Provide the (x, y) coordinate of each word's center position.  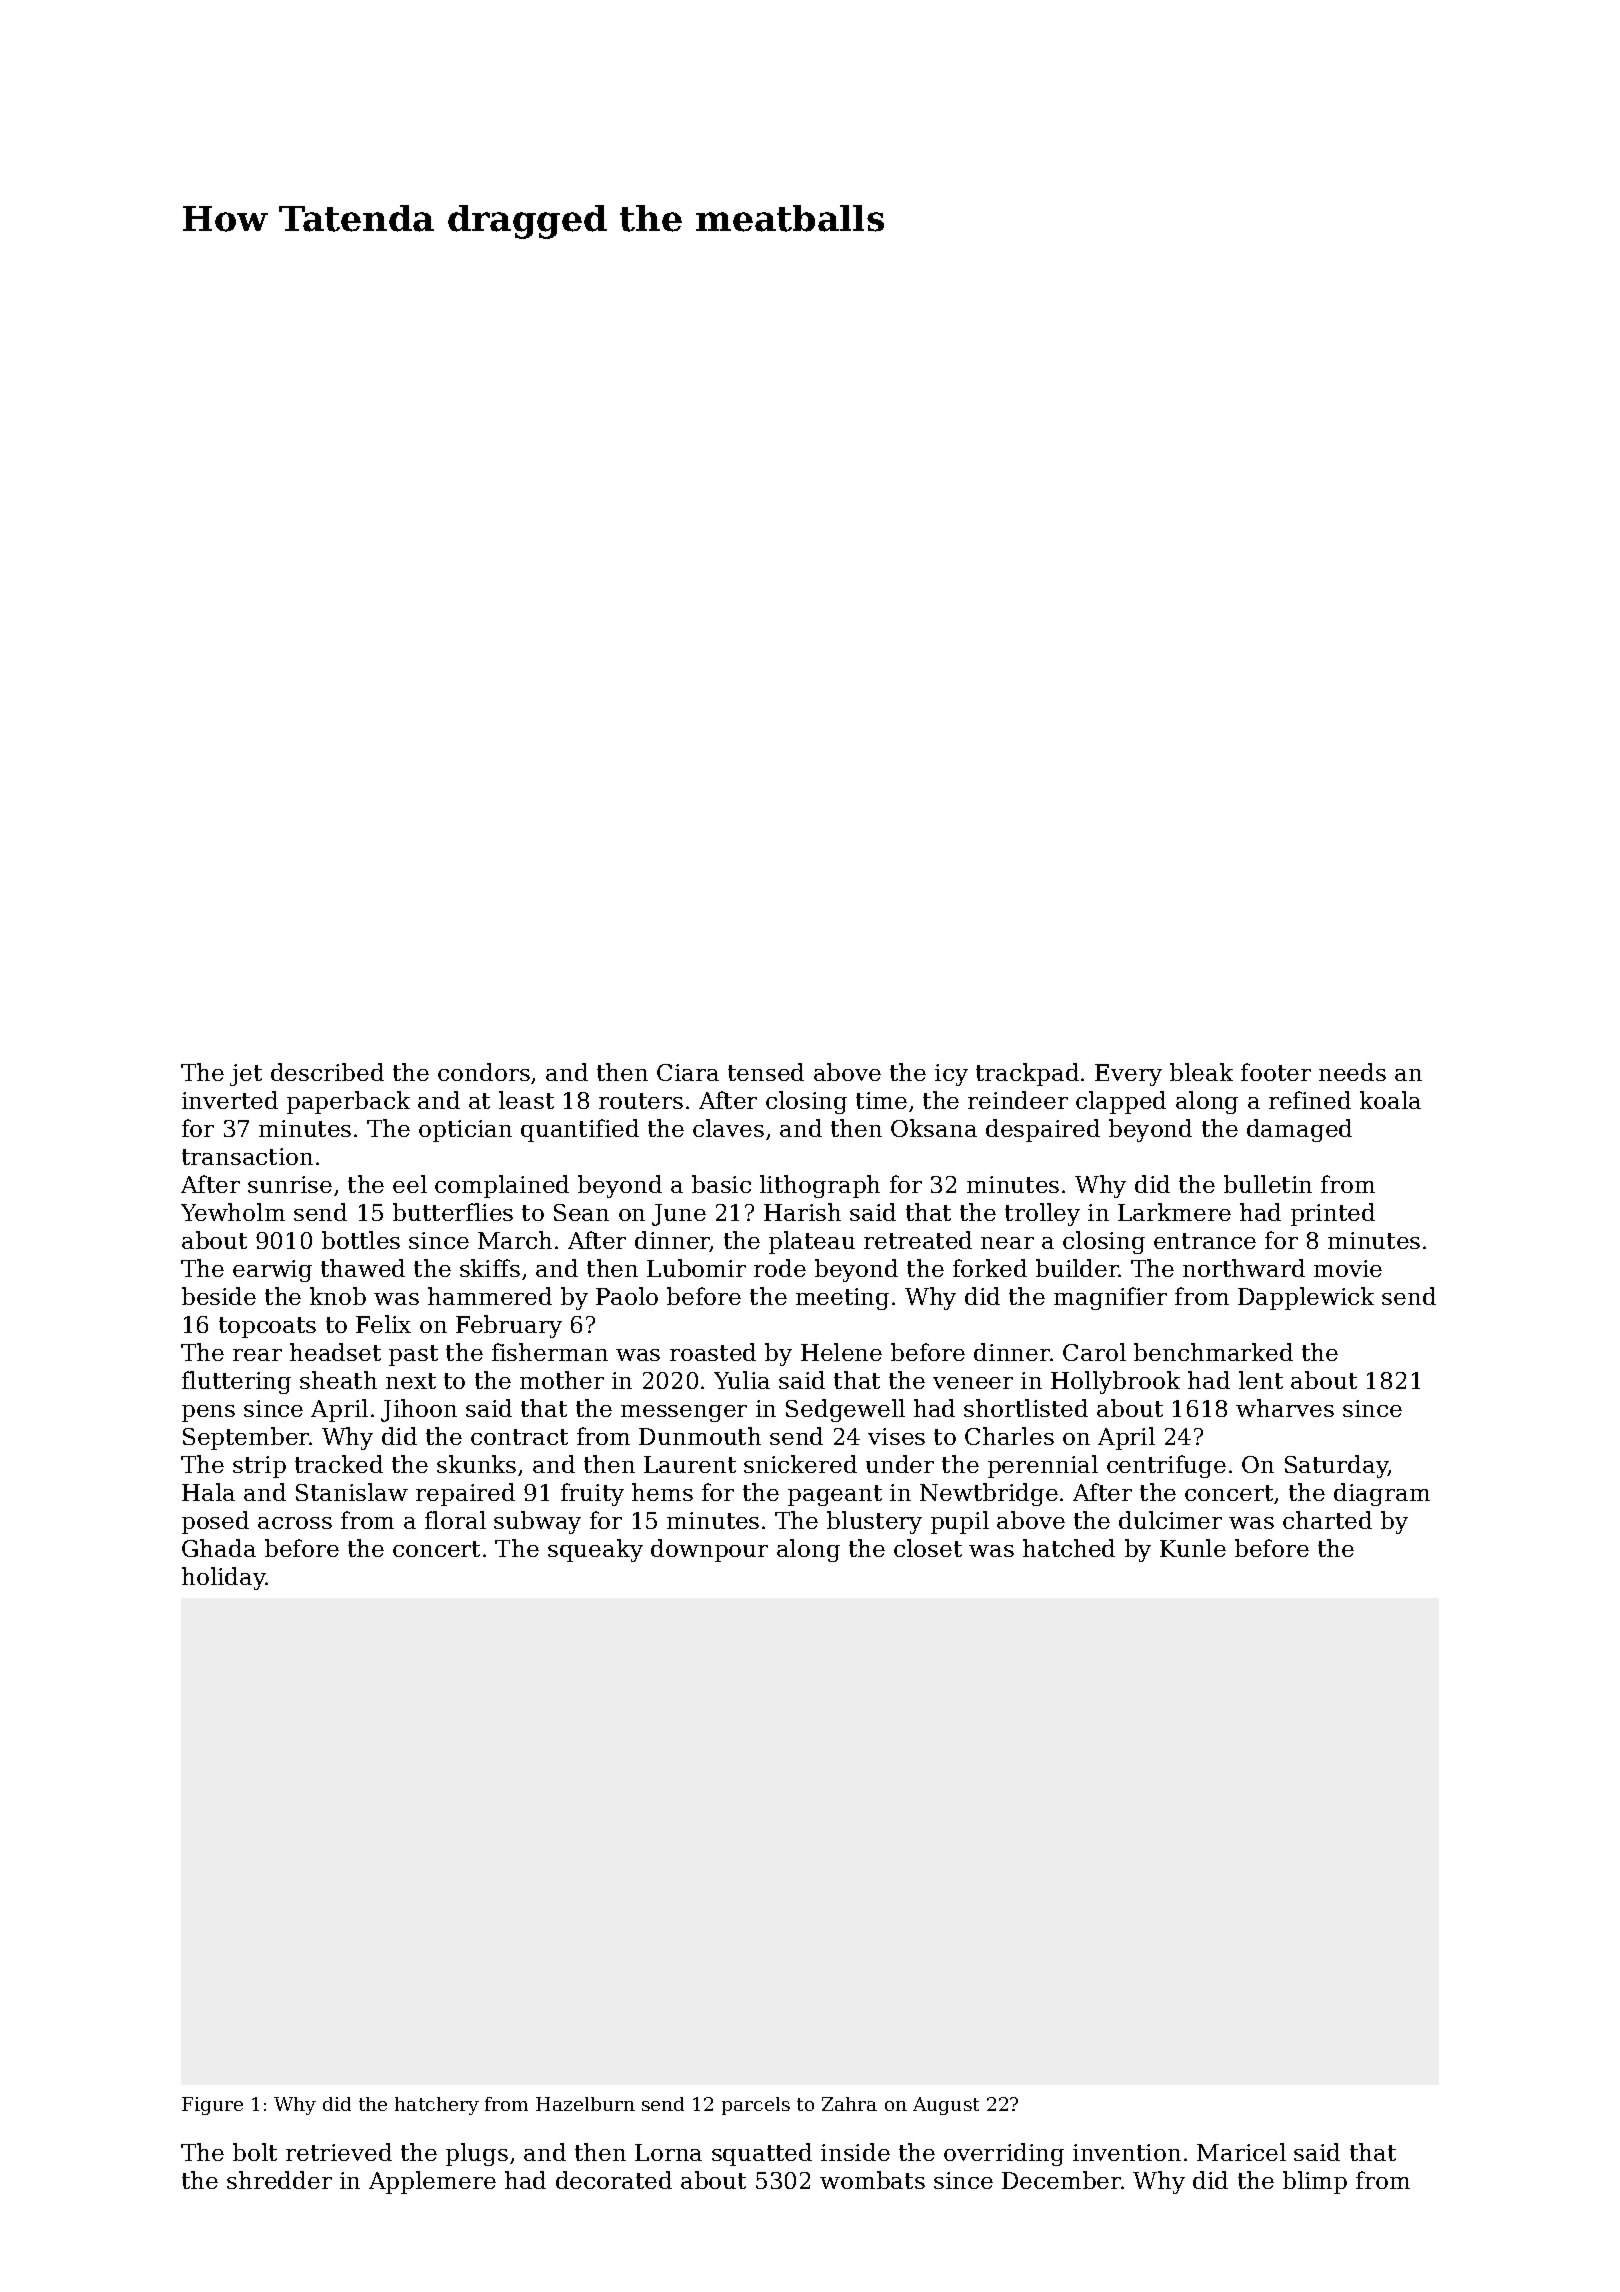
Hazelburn (585, 2104)
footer (1276, 1072)
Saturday (1336, 1466)
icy (951, 1075)
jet (246, 1075)
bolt (255, 2152)
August (946, 2106)
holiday (224, 1578)
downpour (709, 1550)
